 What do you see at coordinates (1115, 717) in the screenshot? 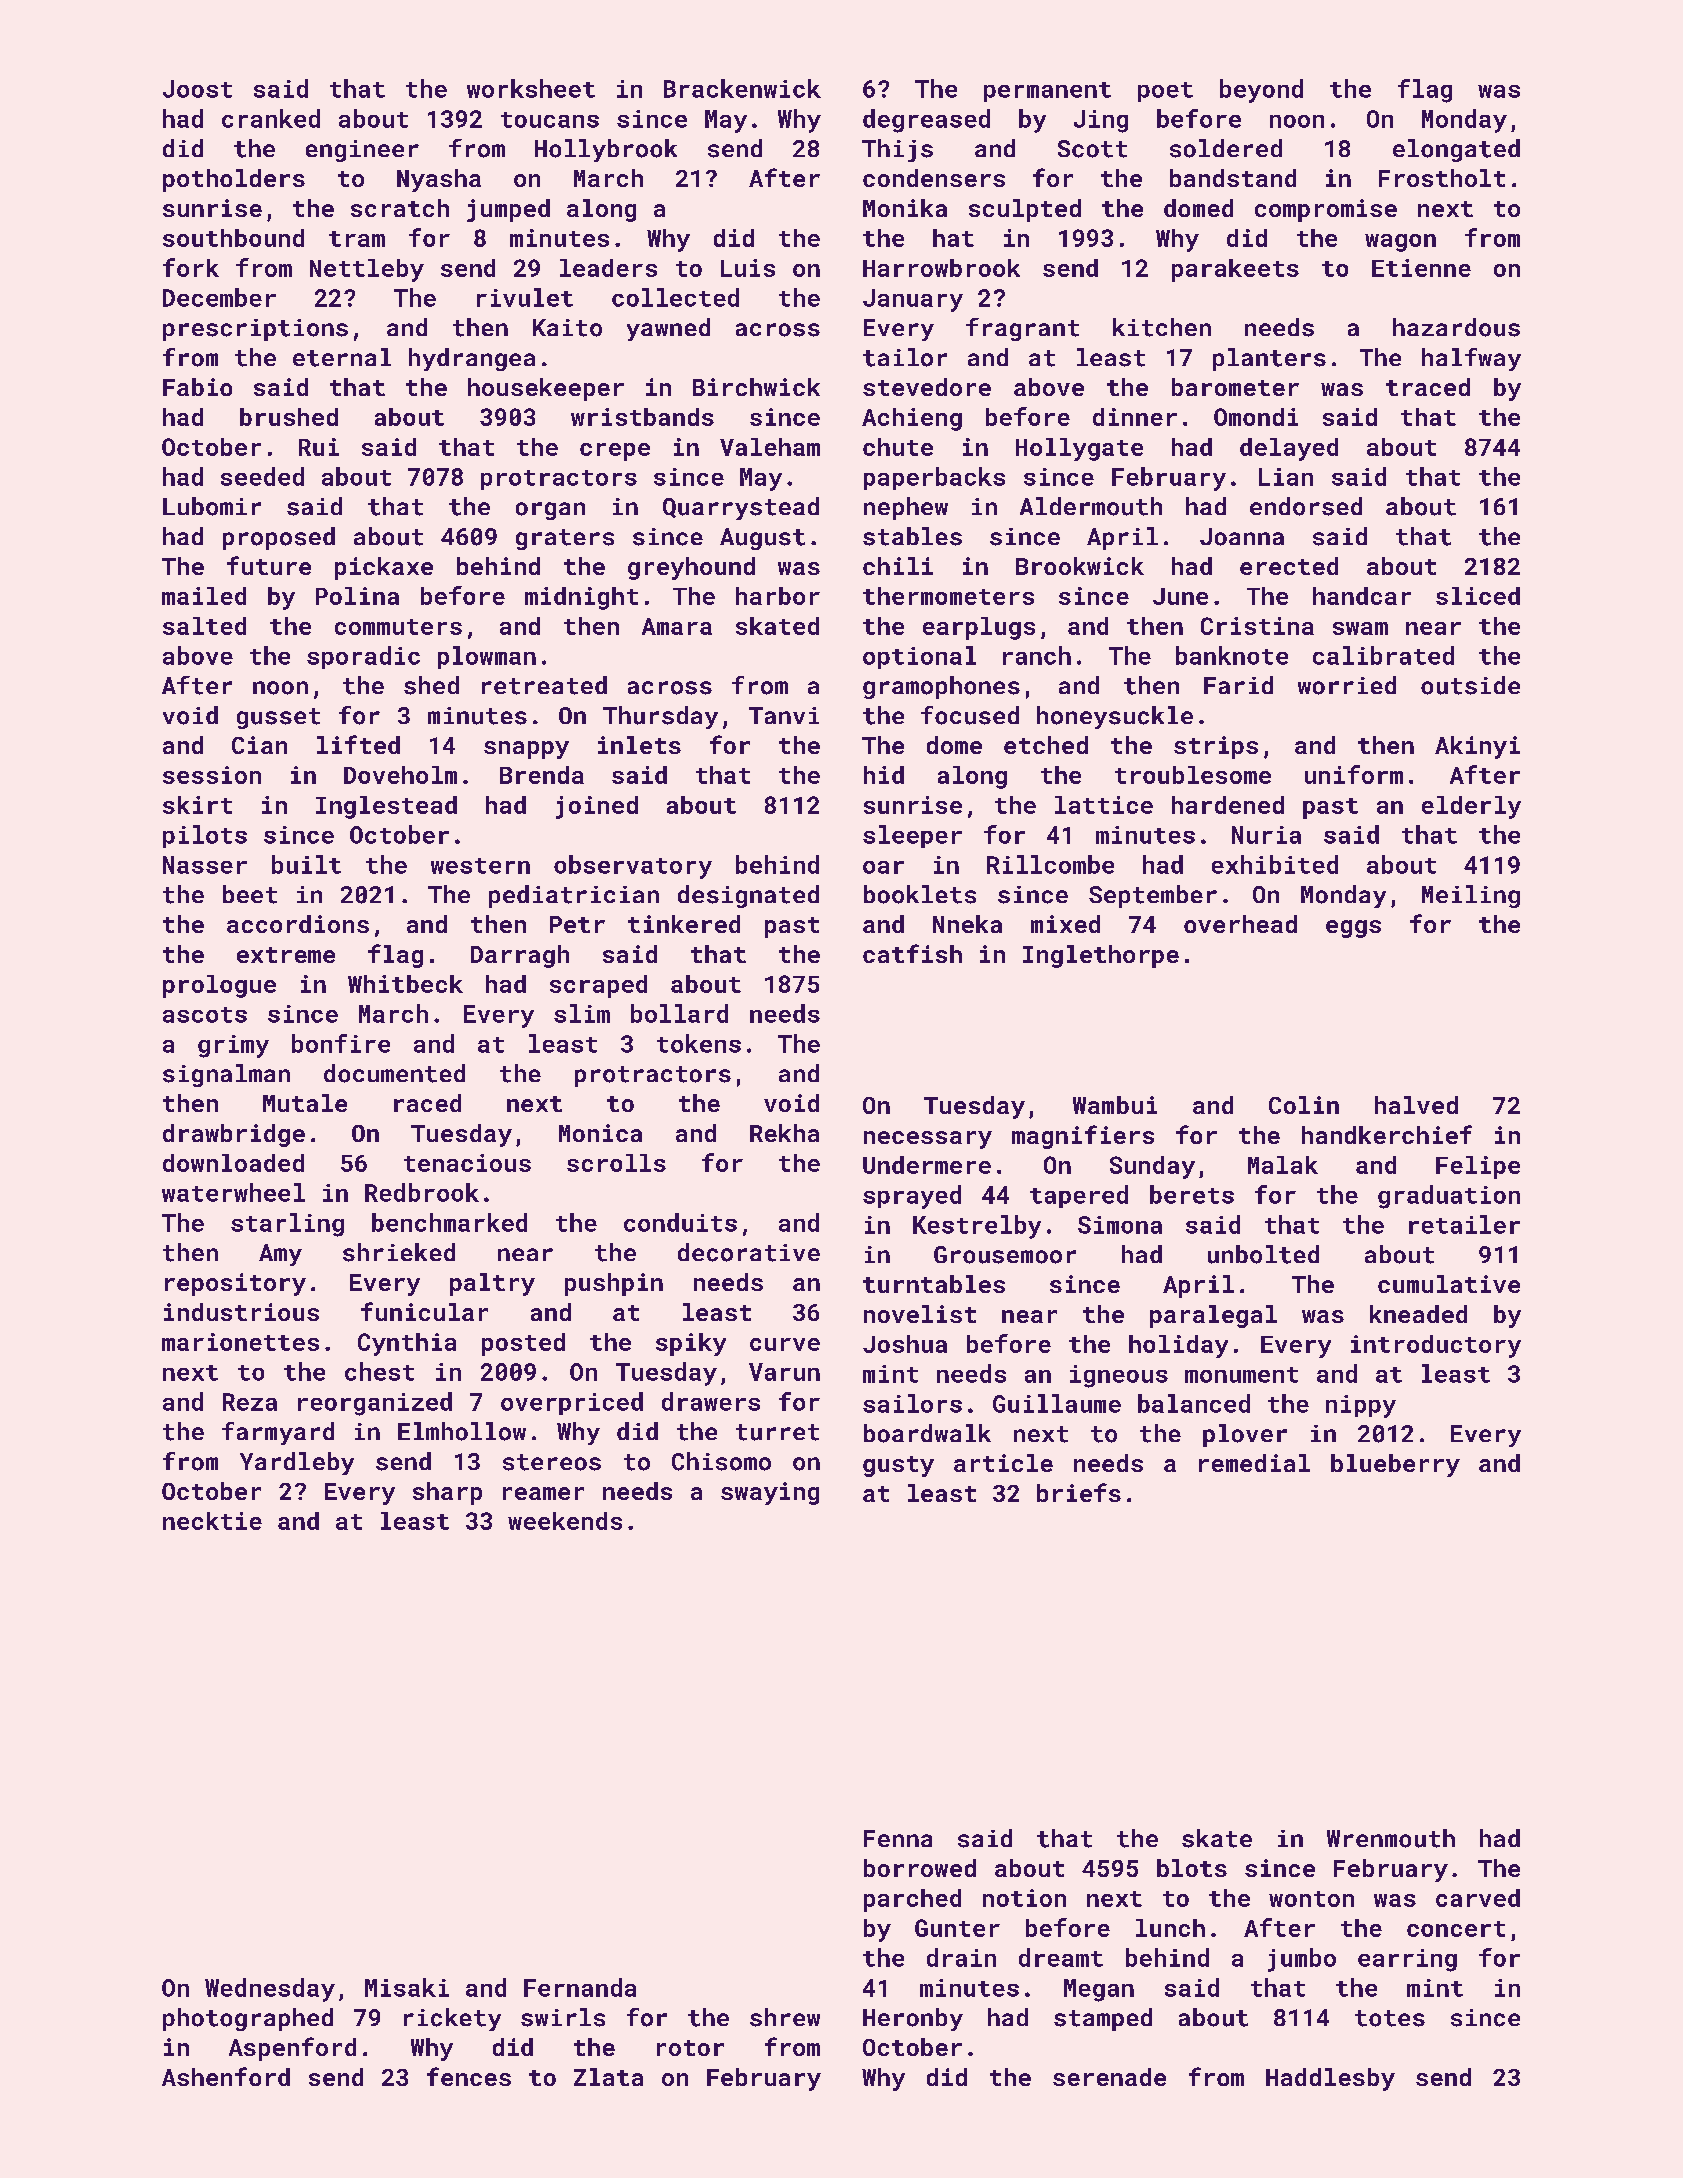
I see `honeysuckle` at bounding box center [1115, 717].
